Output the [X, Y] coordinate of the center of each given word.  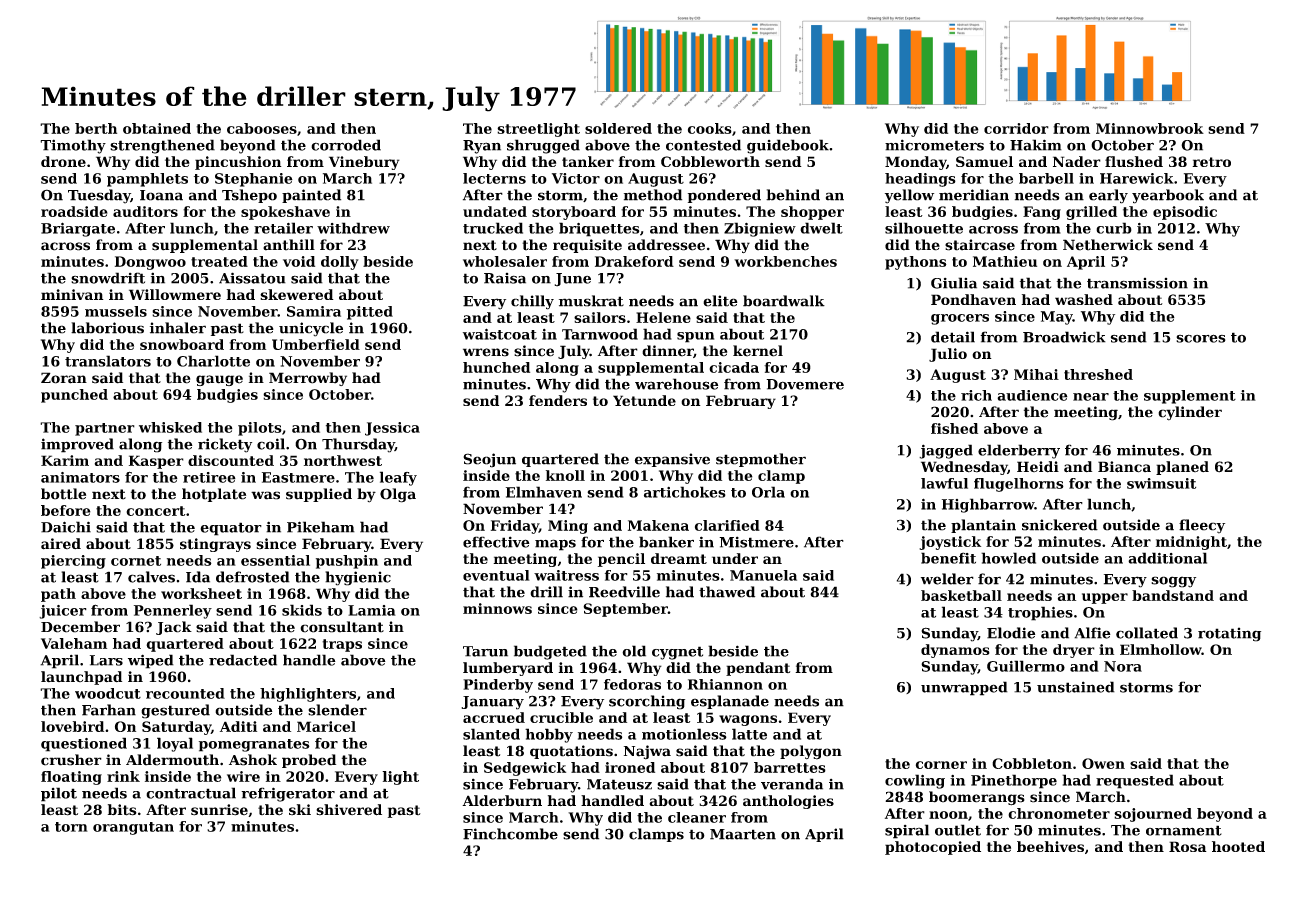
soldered [618, 128]
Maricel [326, 726]
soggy [1173, 582]
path [58, 595]
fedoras [632, 684]
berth [96, 128]
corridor [1016, 128]
